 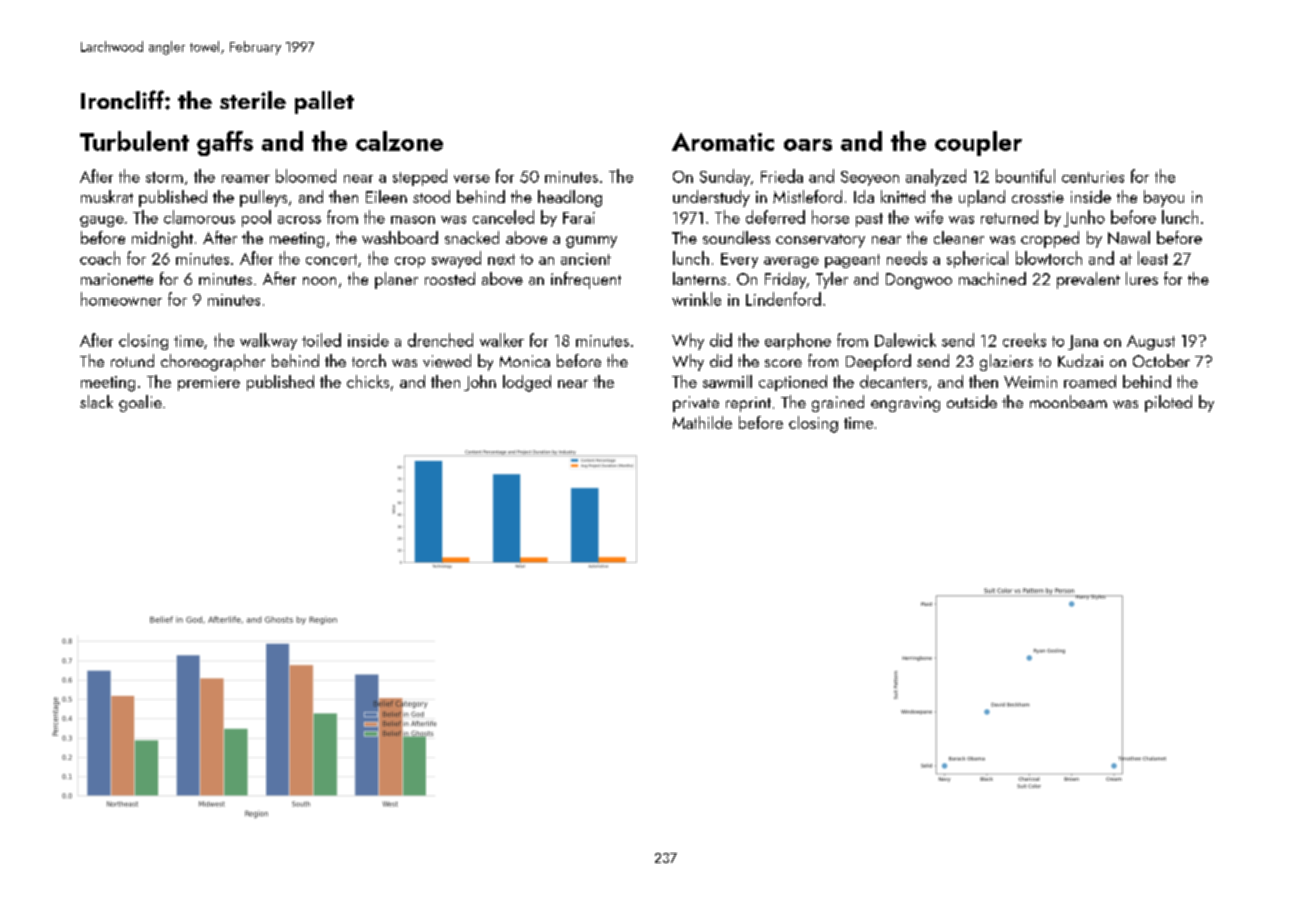 I want to click on coupler, so click(x=978, y=143).
